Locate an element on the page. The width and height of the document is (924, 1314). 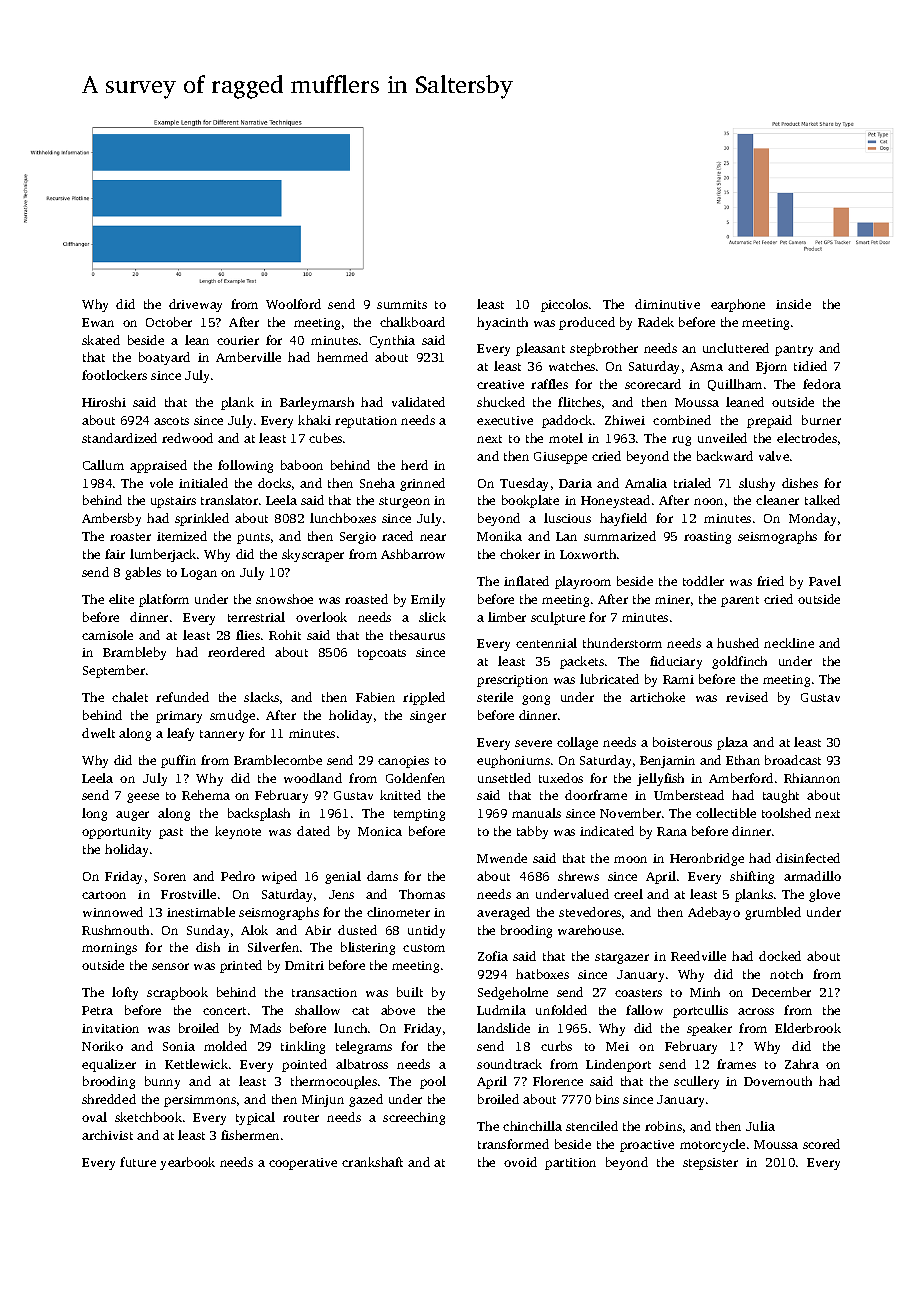
Rehema is located at coordinates (206, 795).
